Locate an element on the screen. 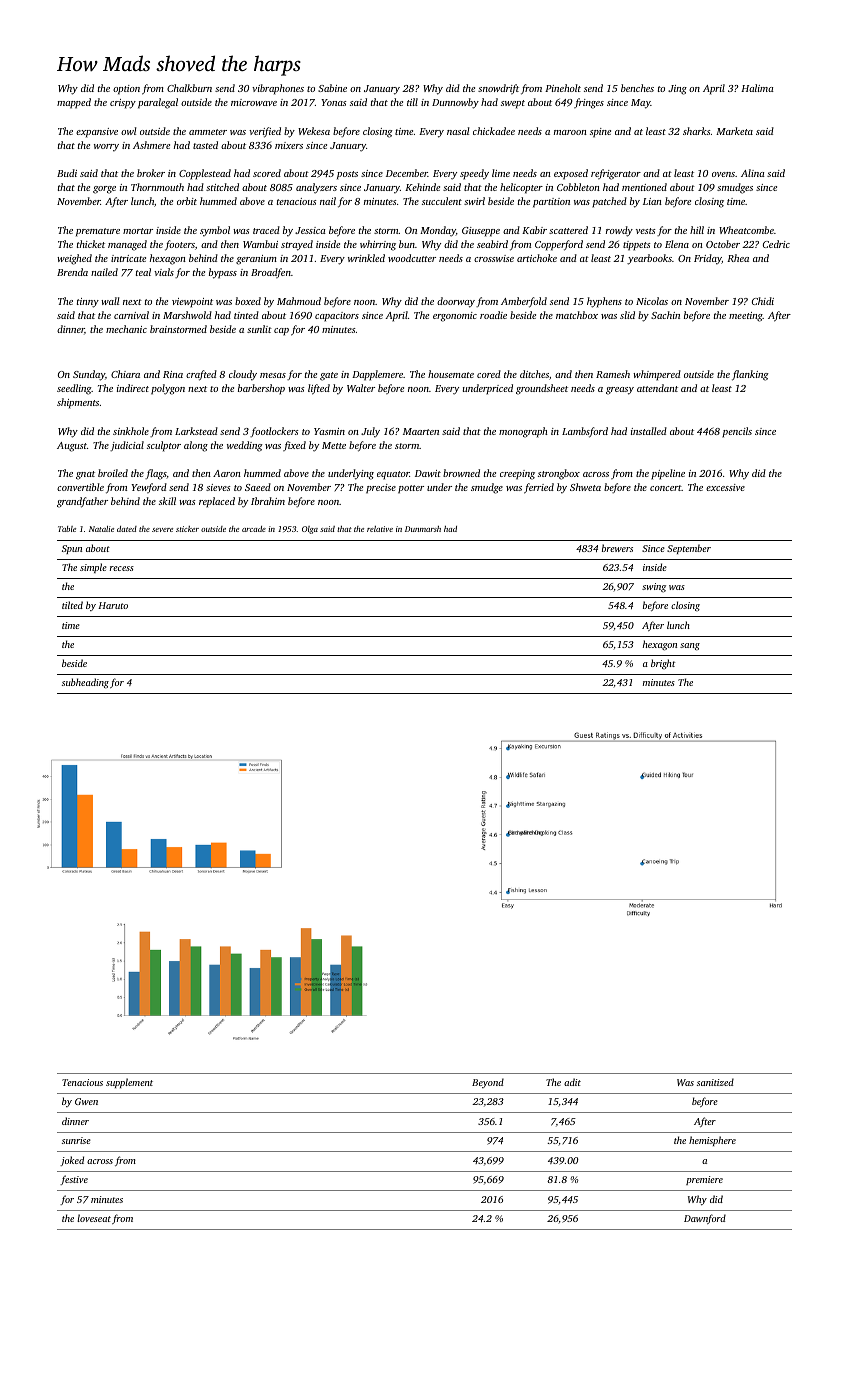 The image size is (849, 1400). crosswise is located at coordinates (494, 258).
